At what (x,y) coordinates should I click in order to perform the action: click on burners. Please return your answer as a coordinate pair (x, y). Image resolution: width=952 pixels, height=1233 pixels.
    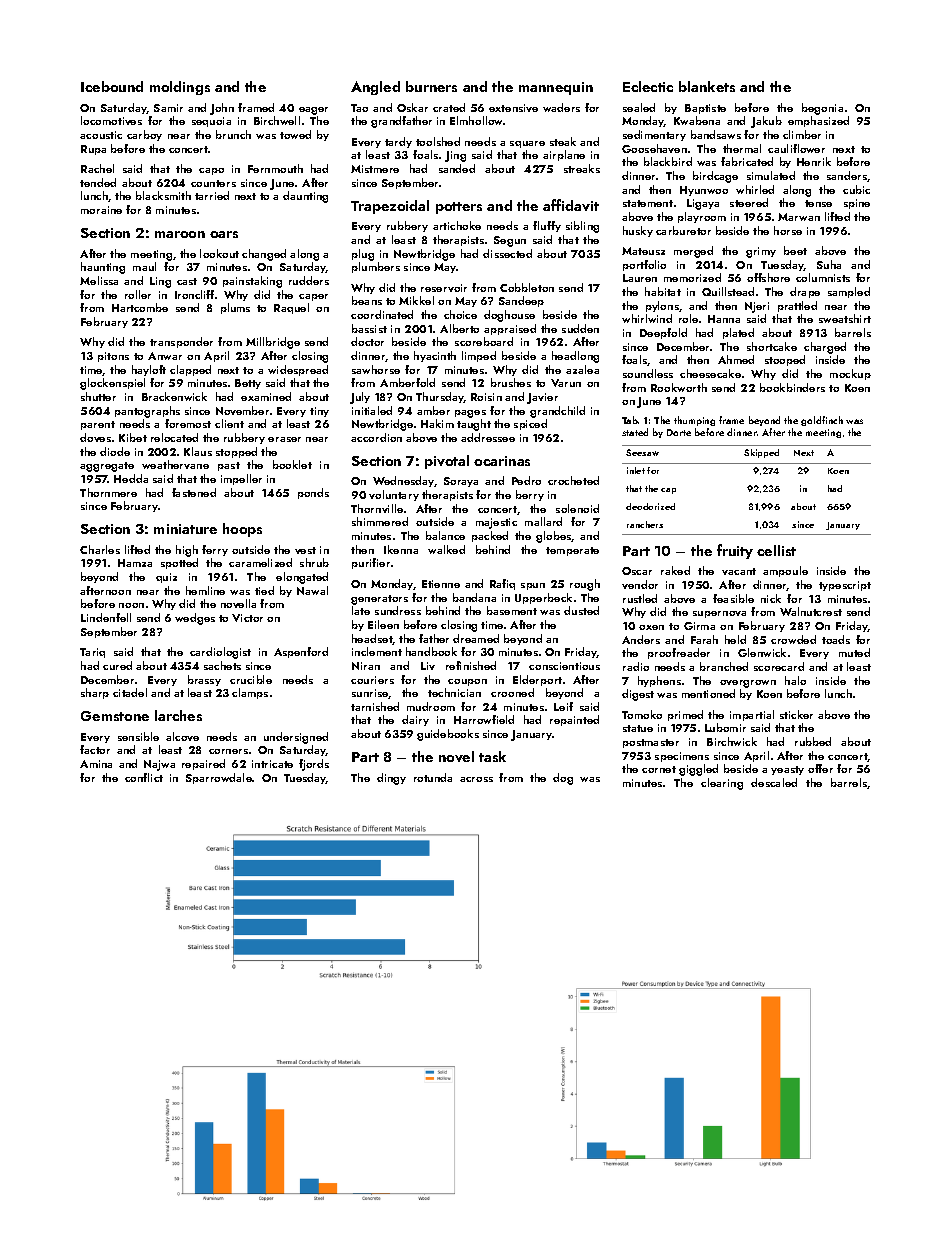
    Looking at the image, I should click on (431, 86).
